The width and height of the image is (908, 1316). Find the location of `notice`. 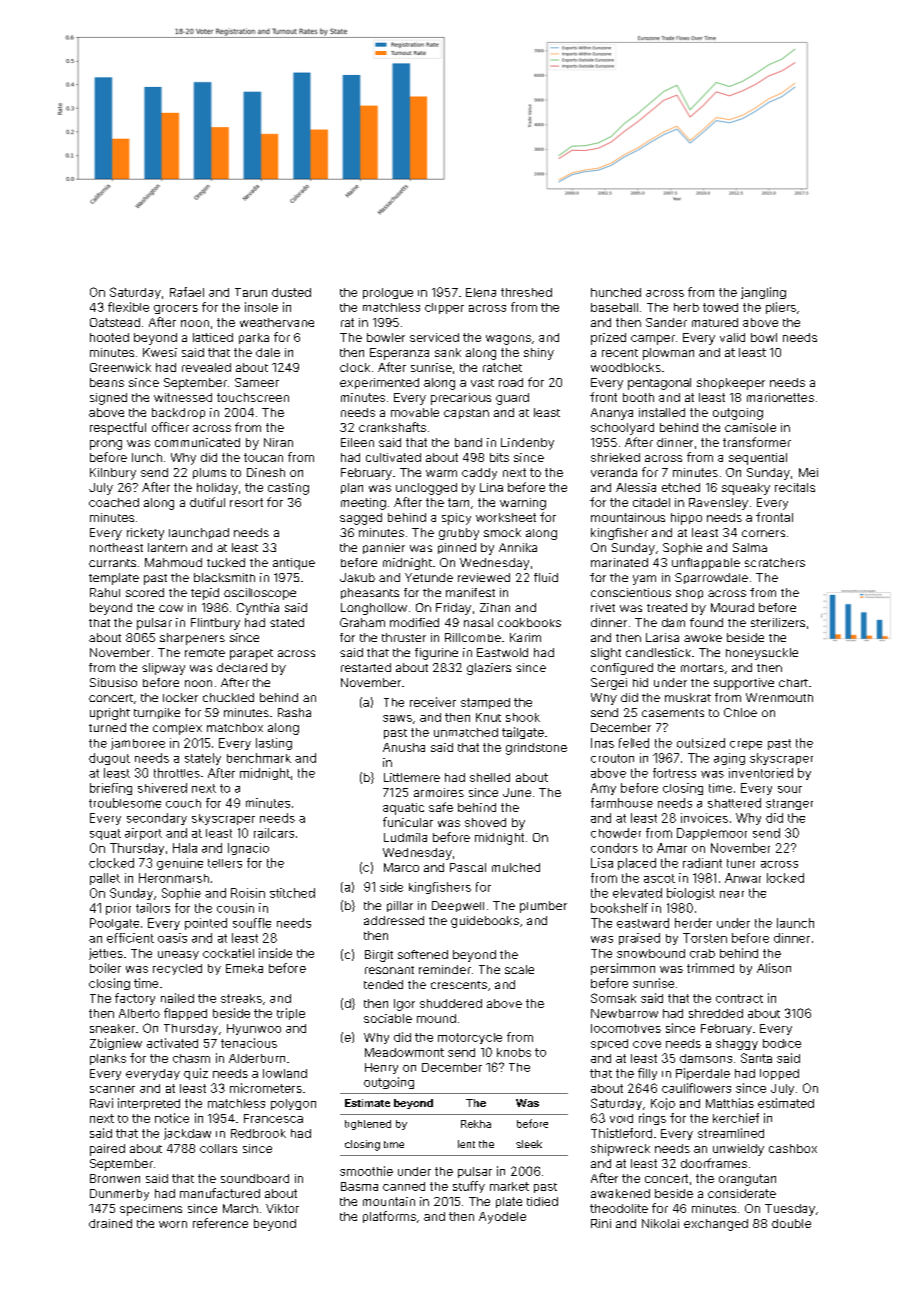

notice is located at coordinates (172, 1118).
